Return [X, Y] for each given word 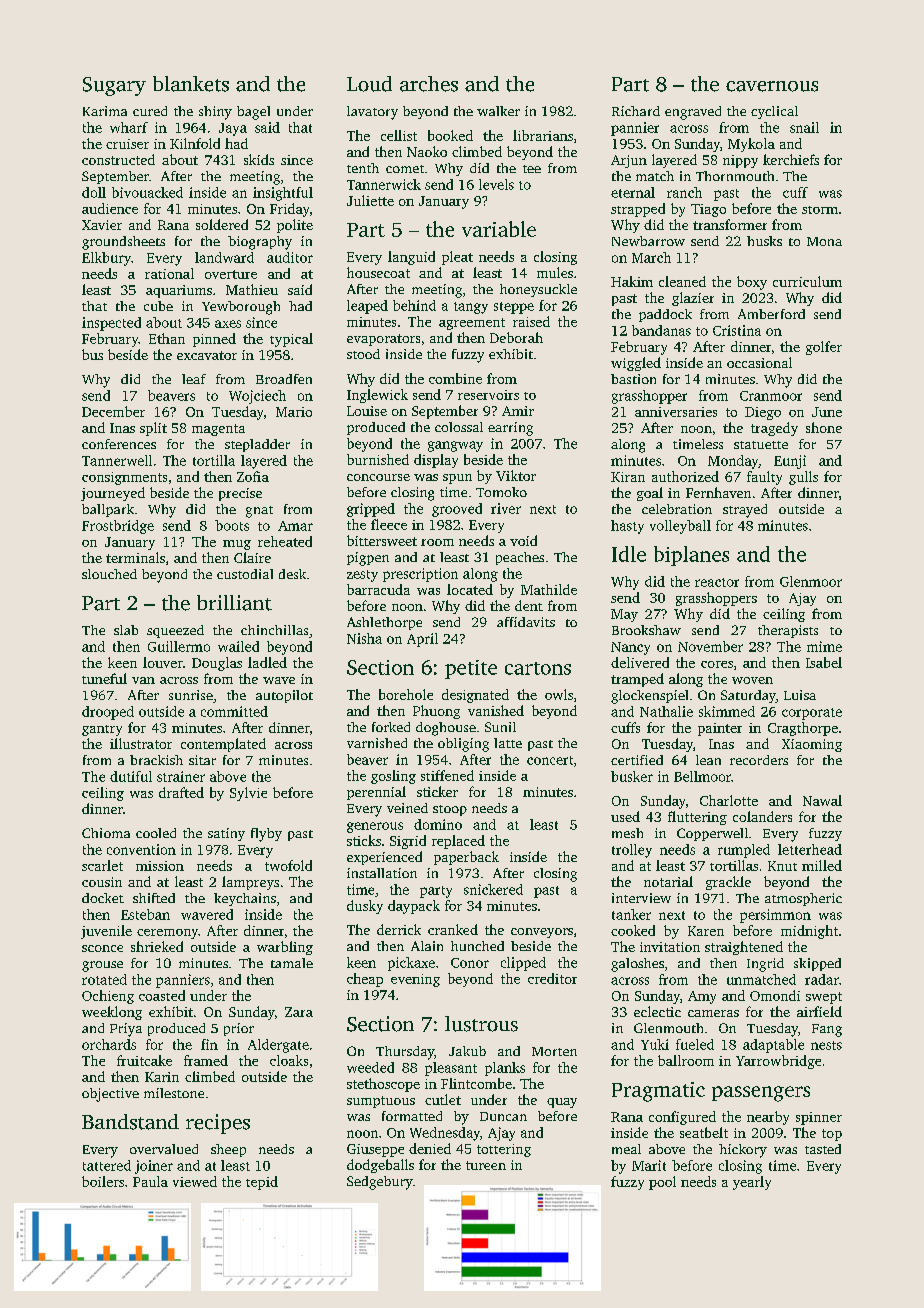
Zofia [253, 476]
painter [720, 729]
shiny [215, 113]
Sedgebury [380, 1183]
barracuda [378, 589]
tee [532, 169]
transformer [730, 224]
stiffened [447, 775]
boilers [103, 1181]
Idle [629, 554]
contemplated [223, 745]
